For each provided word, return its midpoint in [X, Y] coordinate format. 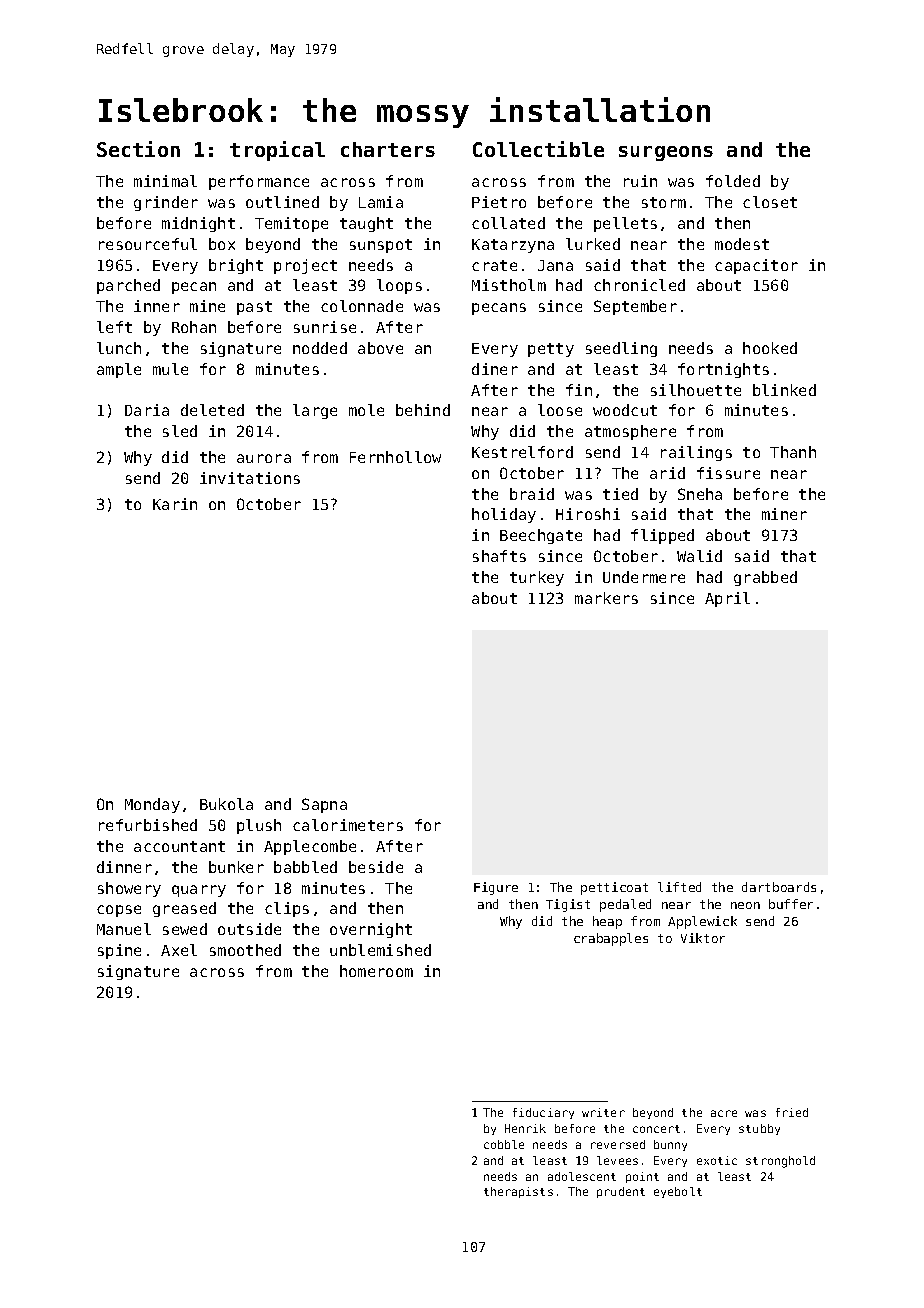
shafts [499, 556]
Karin [175, 504]
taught [366, 224]
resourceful [148, 244]
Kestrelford [522, 452]
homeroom [376, 971]
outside [249, 929]
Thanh [793, 452]
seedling [621, 349]
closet [770, 202]
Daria [147, 410]
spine [119, 951]
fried [792, 1112]
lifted [679, 887]
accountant [179, 846]
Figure [496, 888]
